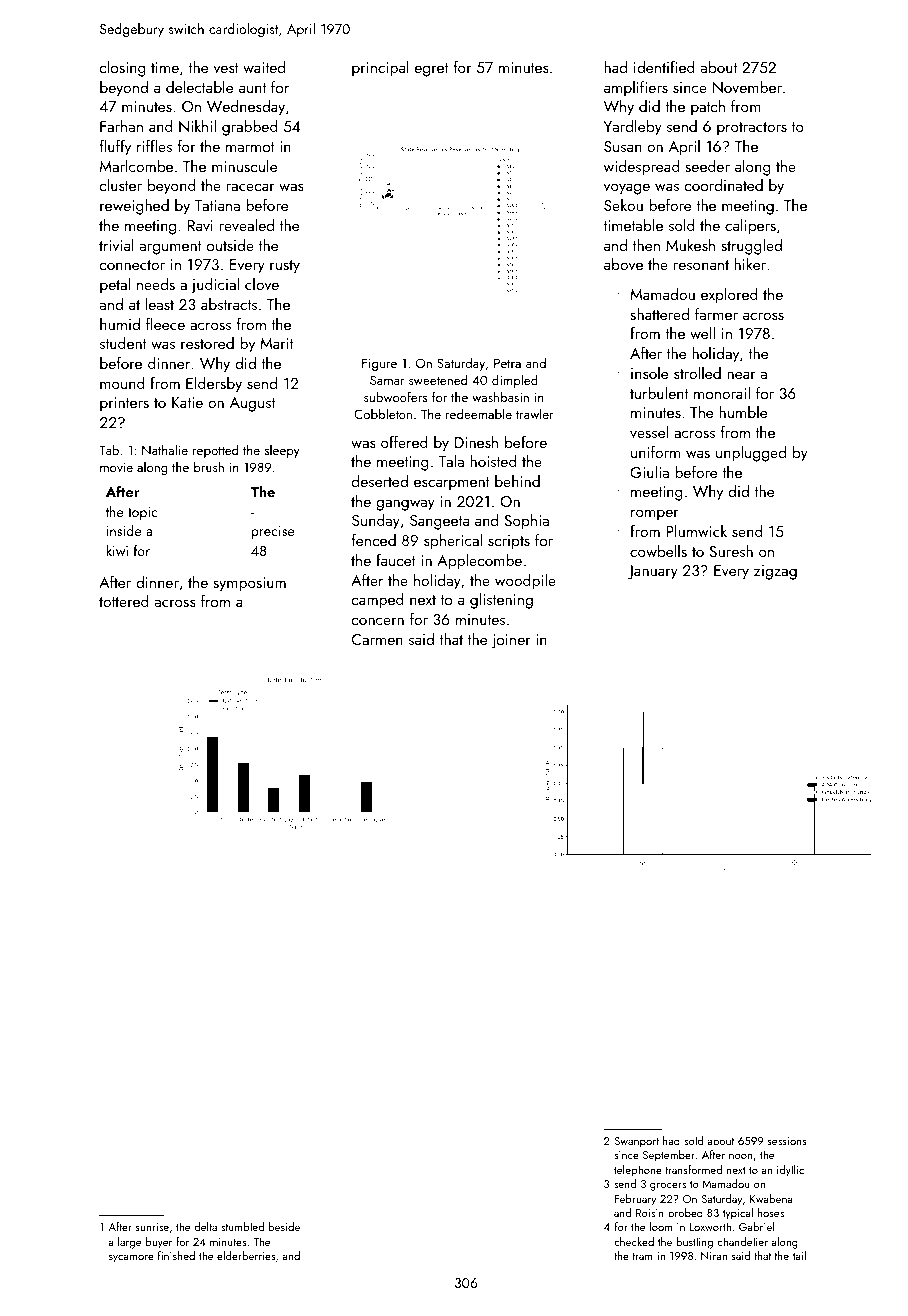 The width and height of the page is (908, 1316). I want to click on Petra, so click(507, 363).
